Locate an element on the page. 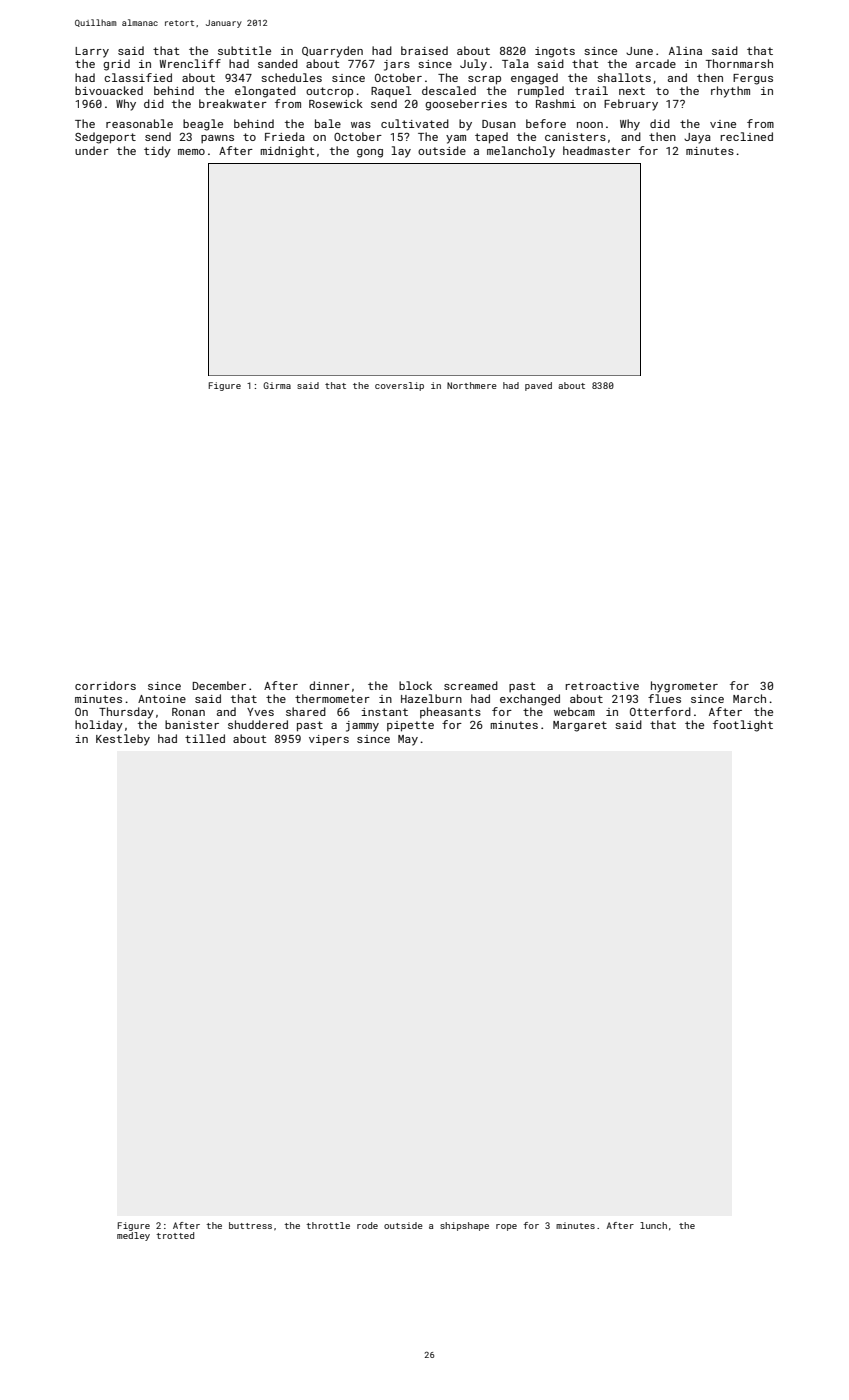 This document has width=849, height=1400. lunch is located at coordinates (653, 1225).
